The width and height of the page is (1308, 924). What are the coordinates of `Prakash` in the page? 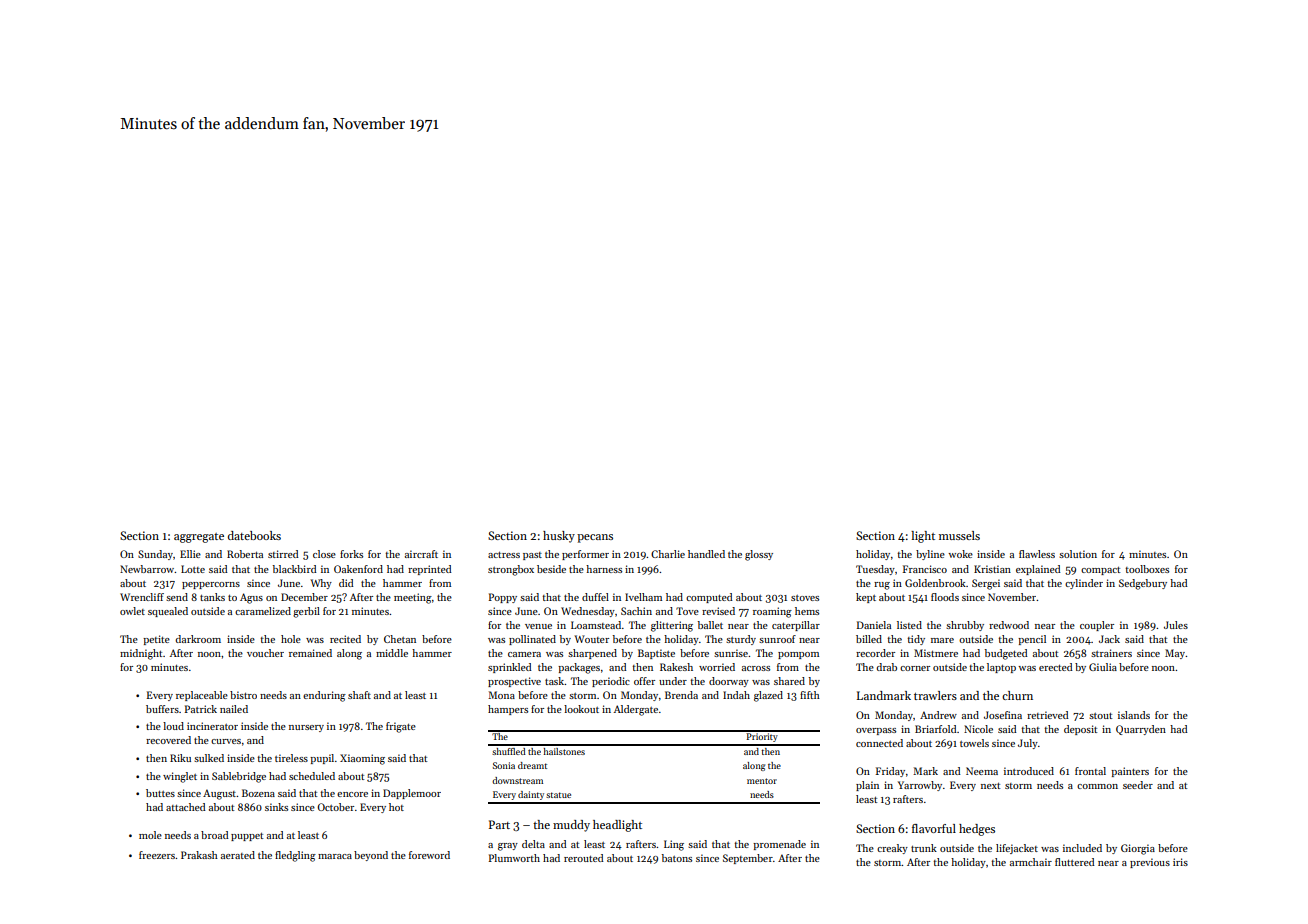 It's located at (199, 855).
